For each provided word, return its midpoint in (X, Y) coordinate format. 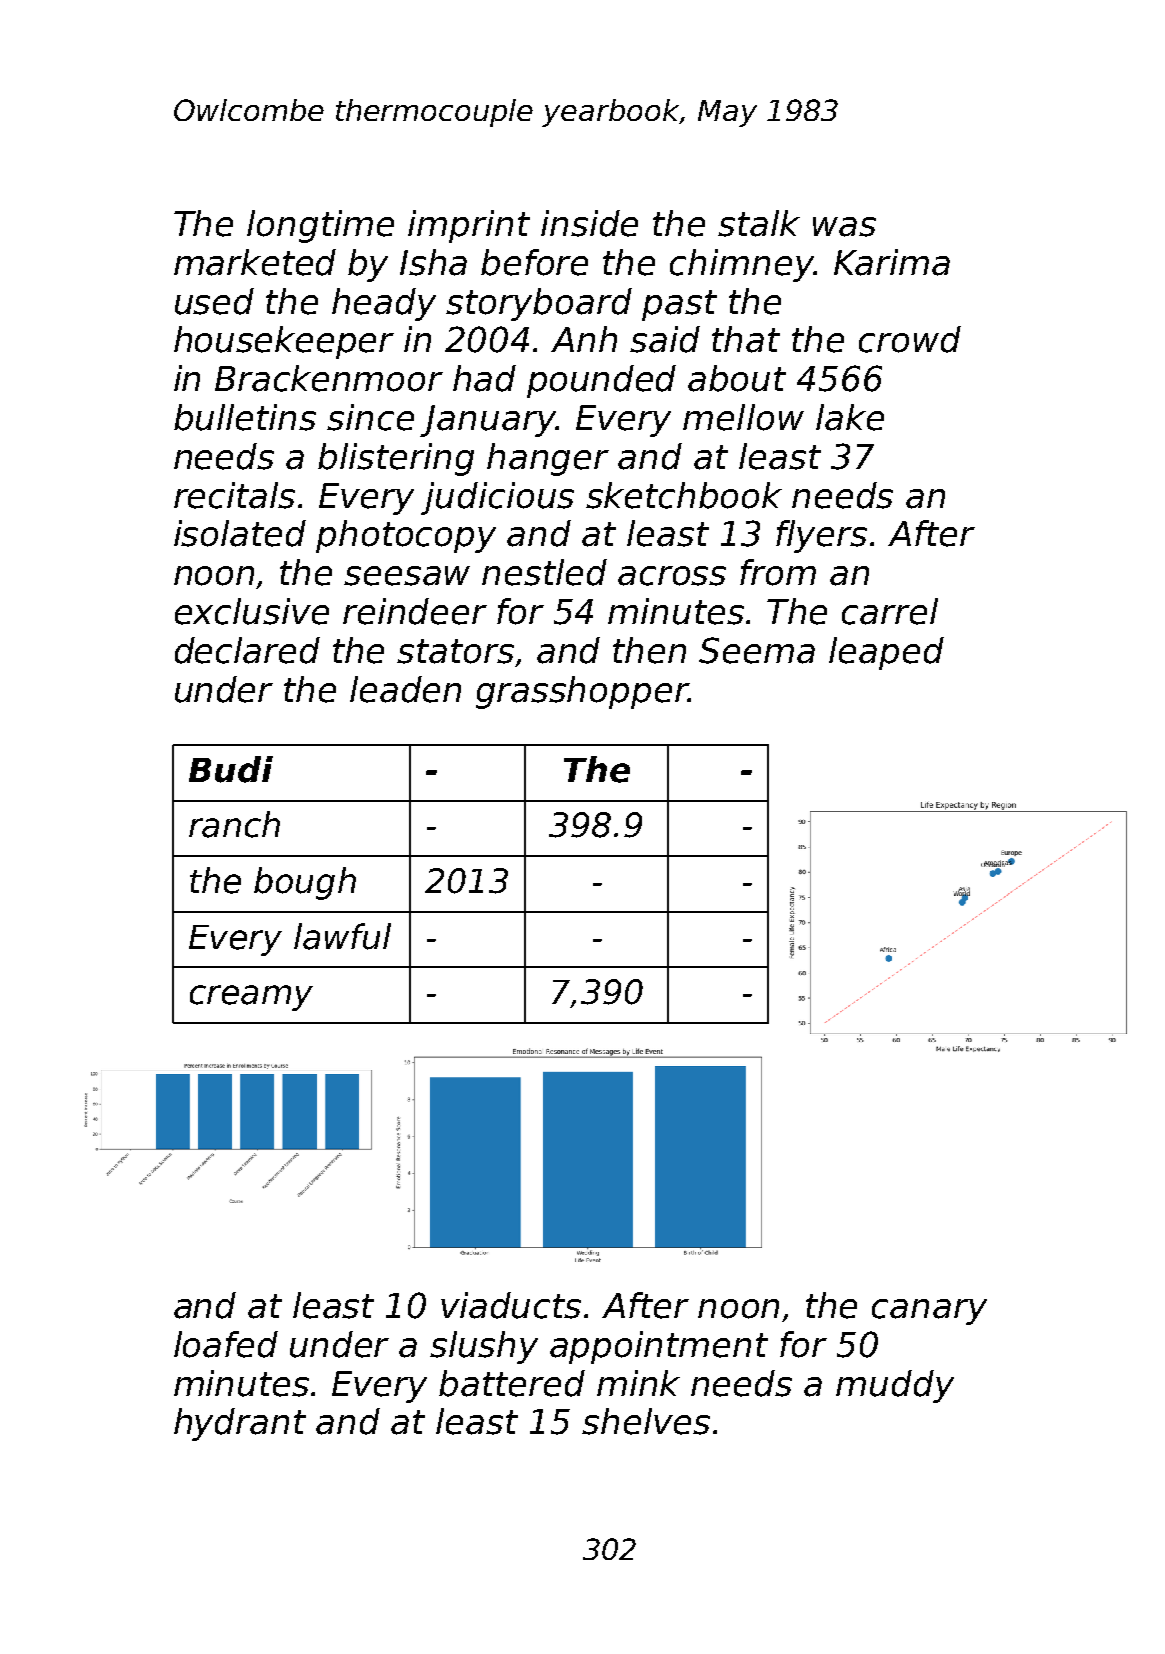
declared (247, 650)
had (484, 378)
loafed (226, 1344)
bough (305, 883)
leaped (886, 653)
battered (512, 1383)
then (649, 650)
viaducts (511, 1305)
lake (850, 417)
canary (929, 1312)
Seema (757, 650)
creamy (251, 998)
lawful (342, 936)
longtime (320, 226)
